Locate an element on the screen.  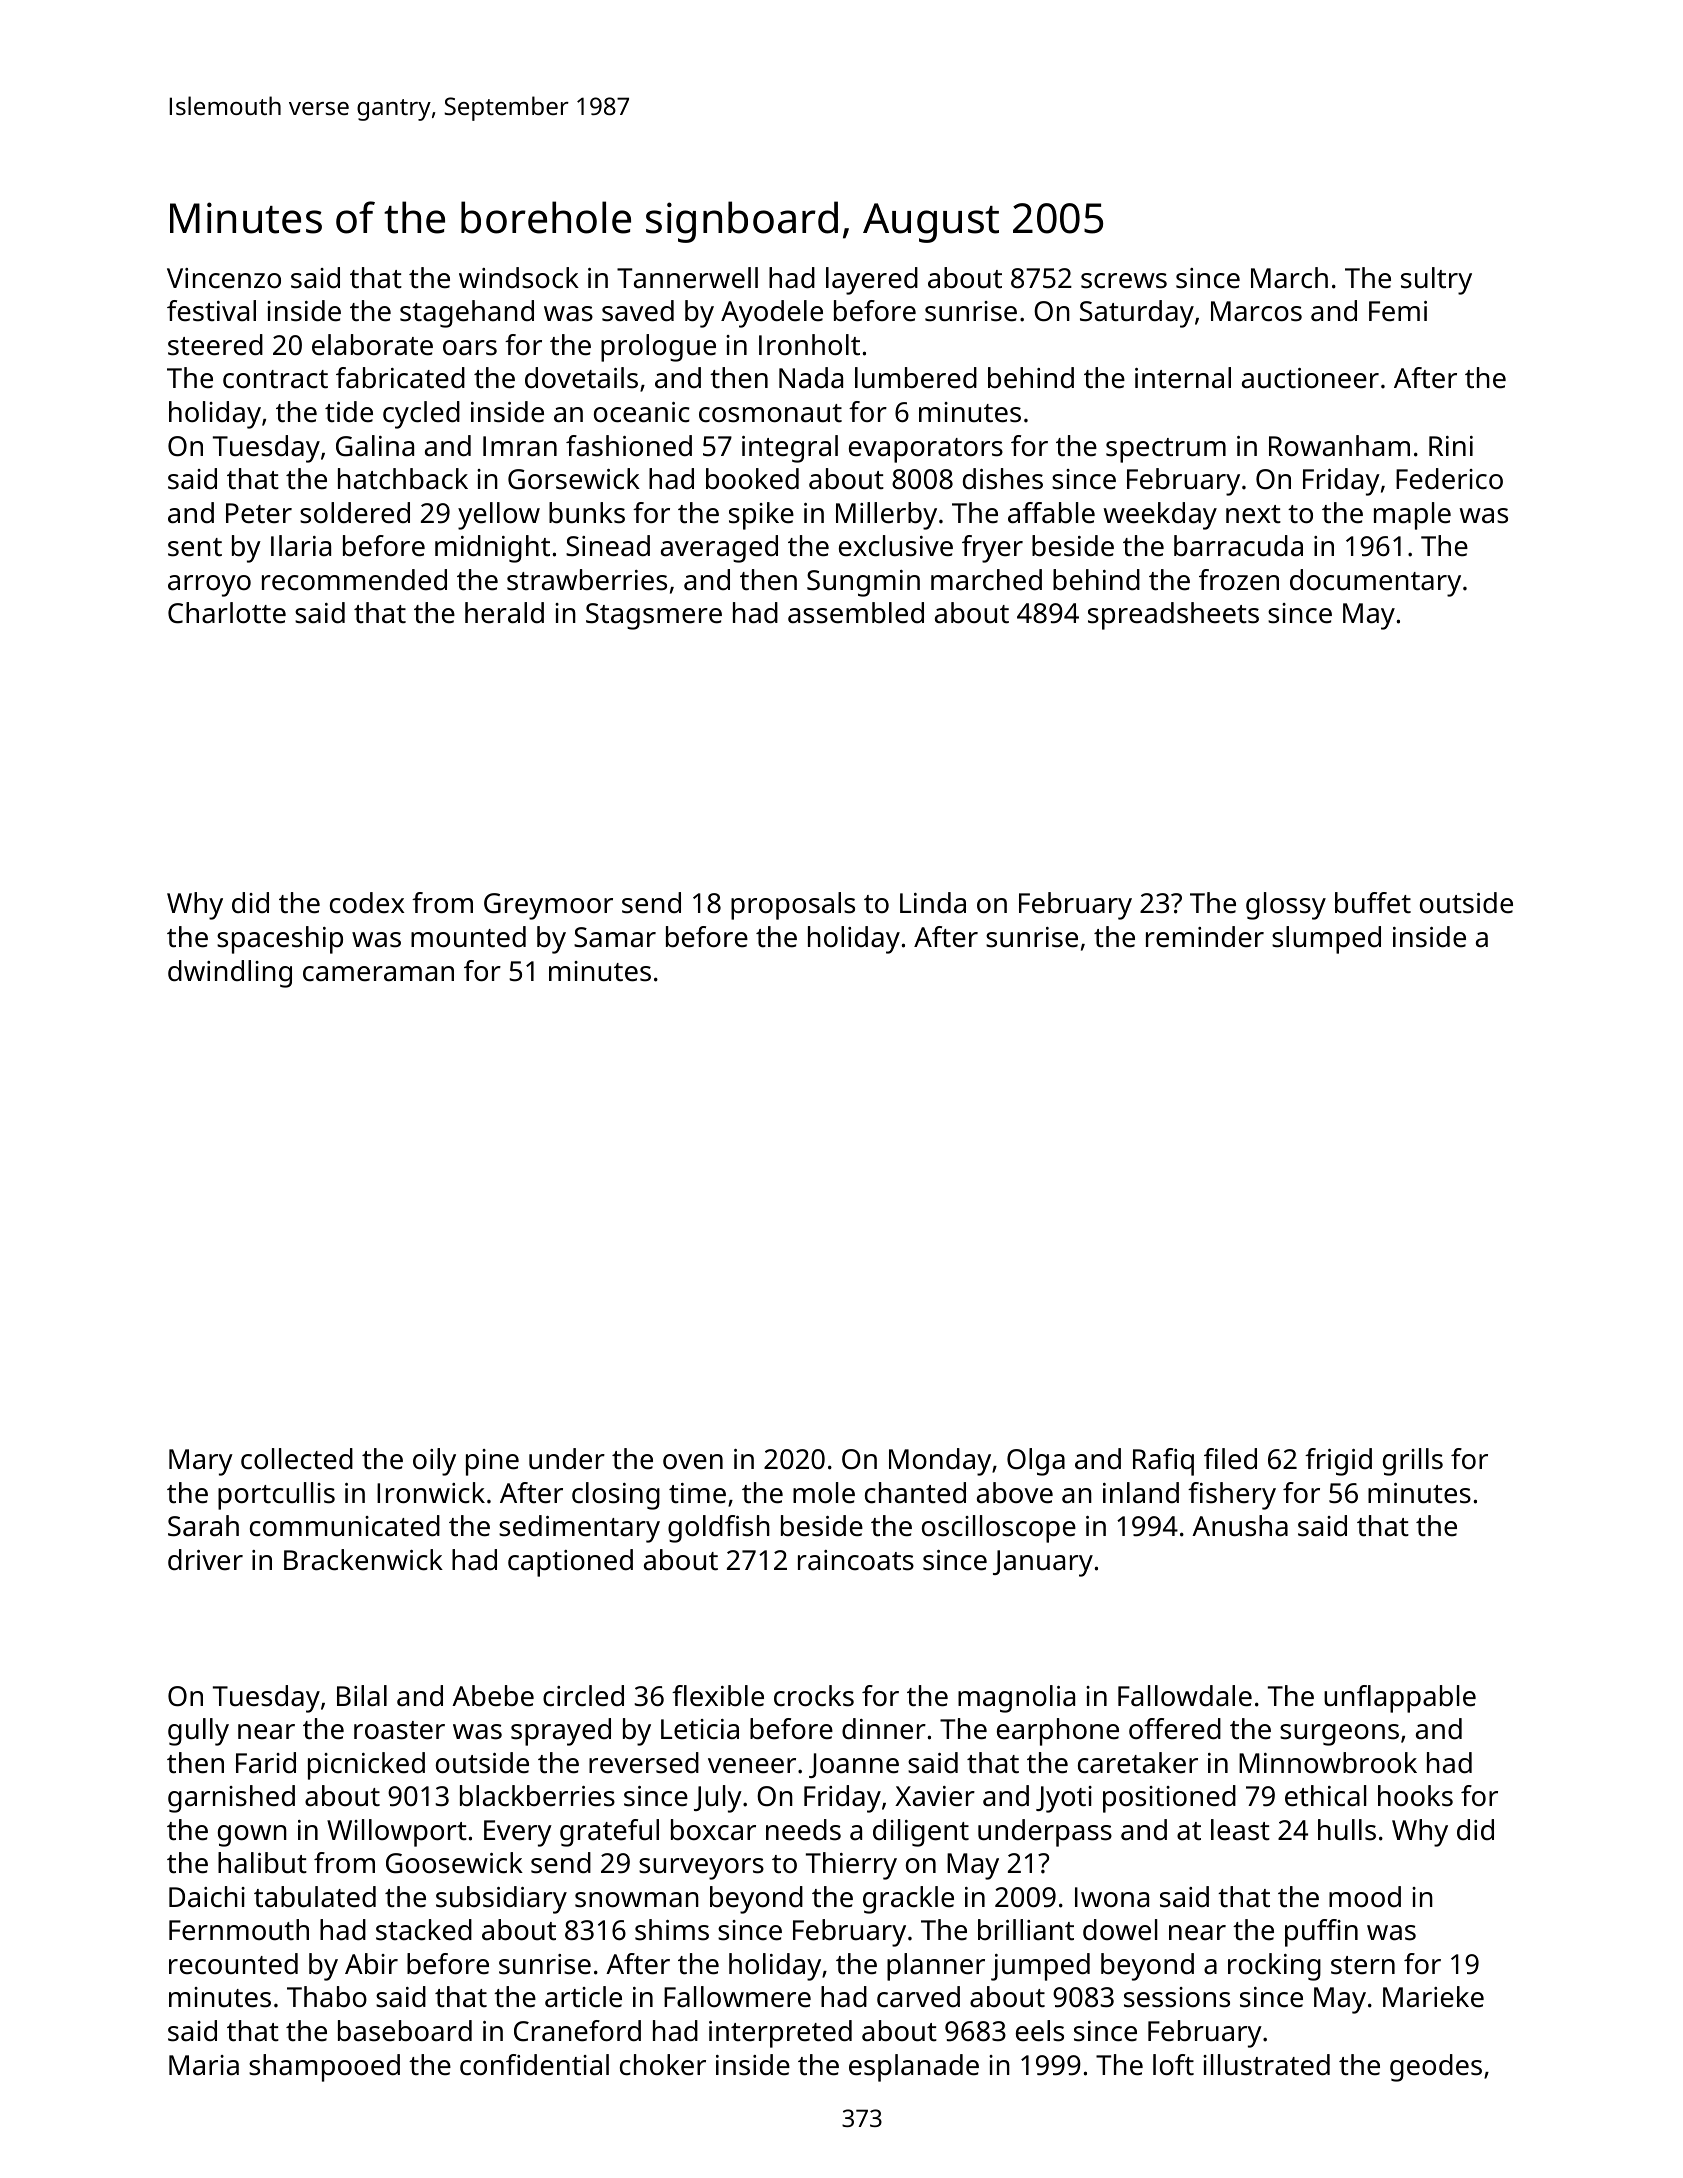
Olga is located at coordinates (1036, 1462).
